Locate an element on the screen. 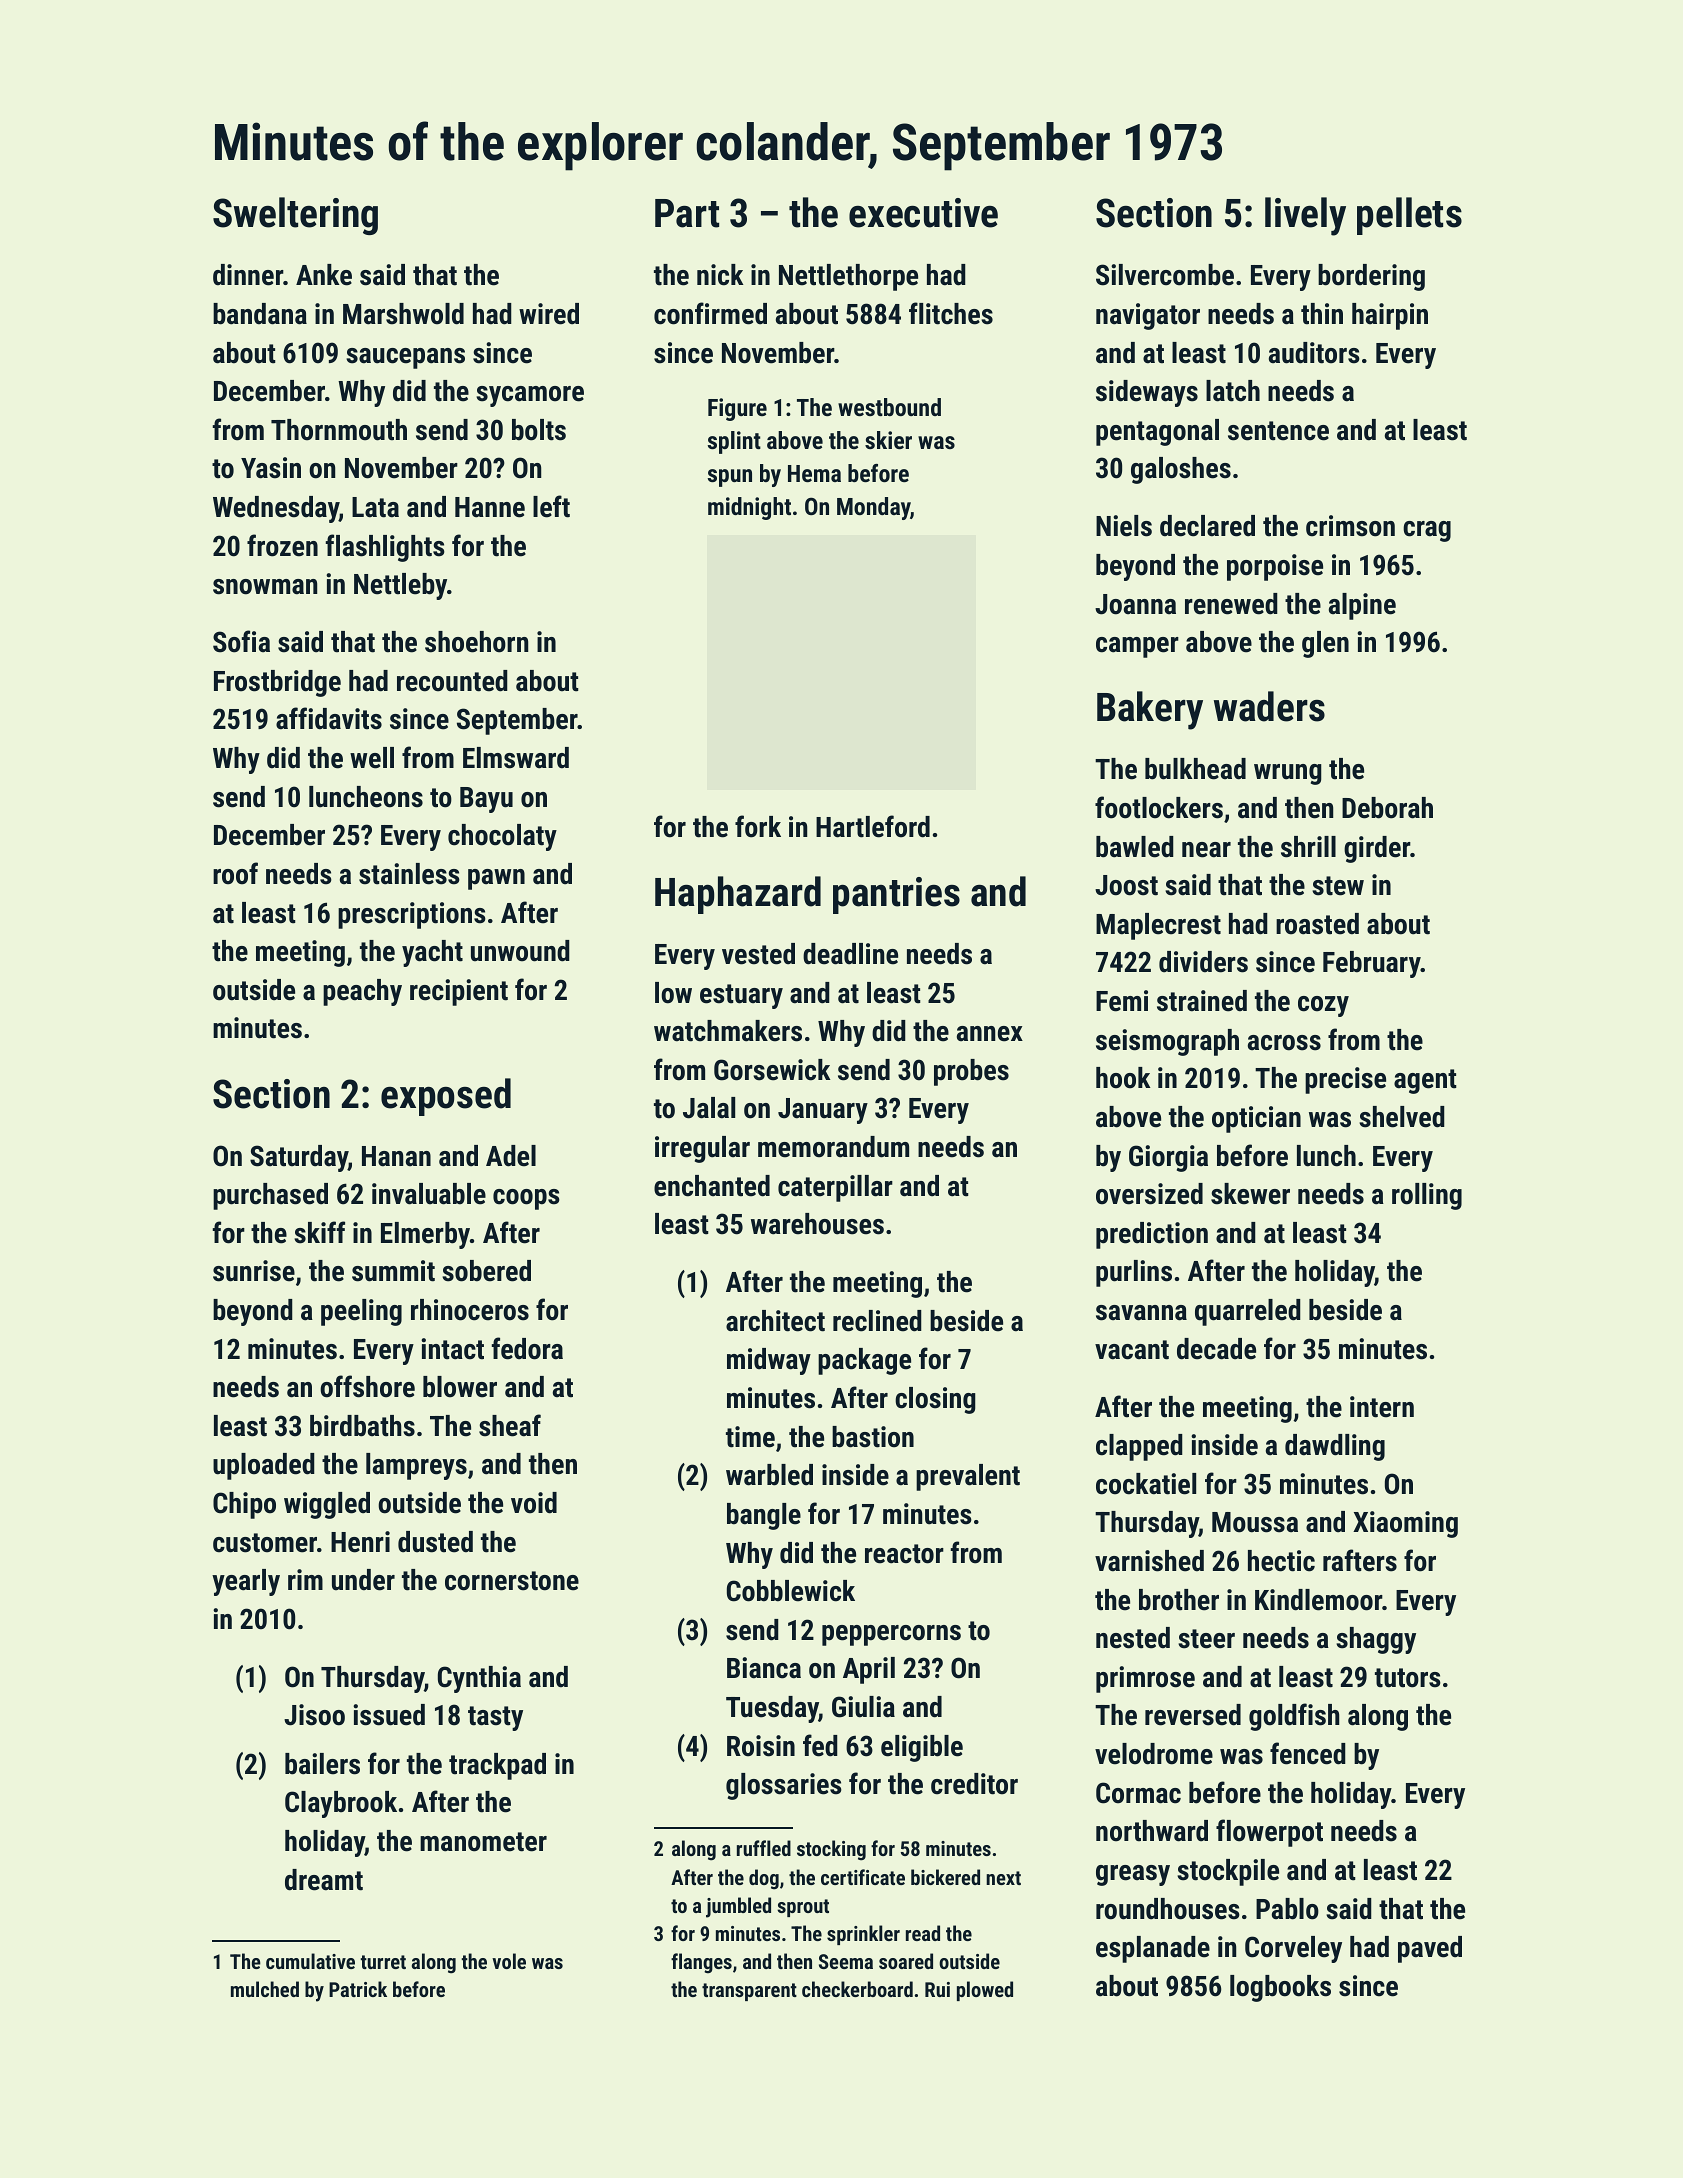 This screenshot has height=2178, width=1683. transparent is located at coordinates (749, 1992).
